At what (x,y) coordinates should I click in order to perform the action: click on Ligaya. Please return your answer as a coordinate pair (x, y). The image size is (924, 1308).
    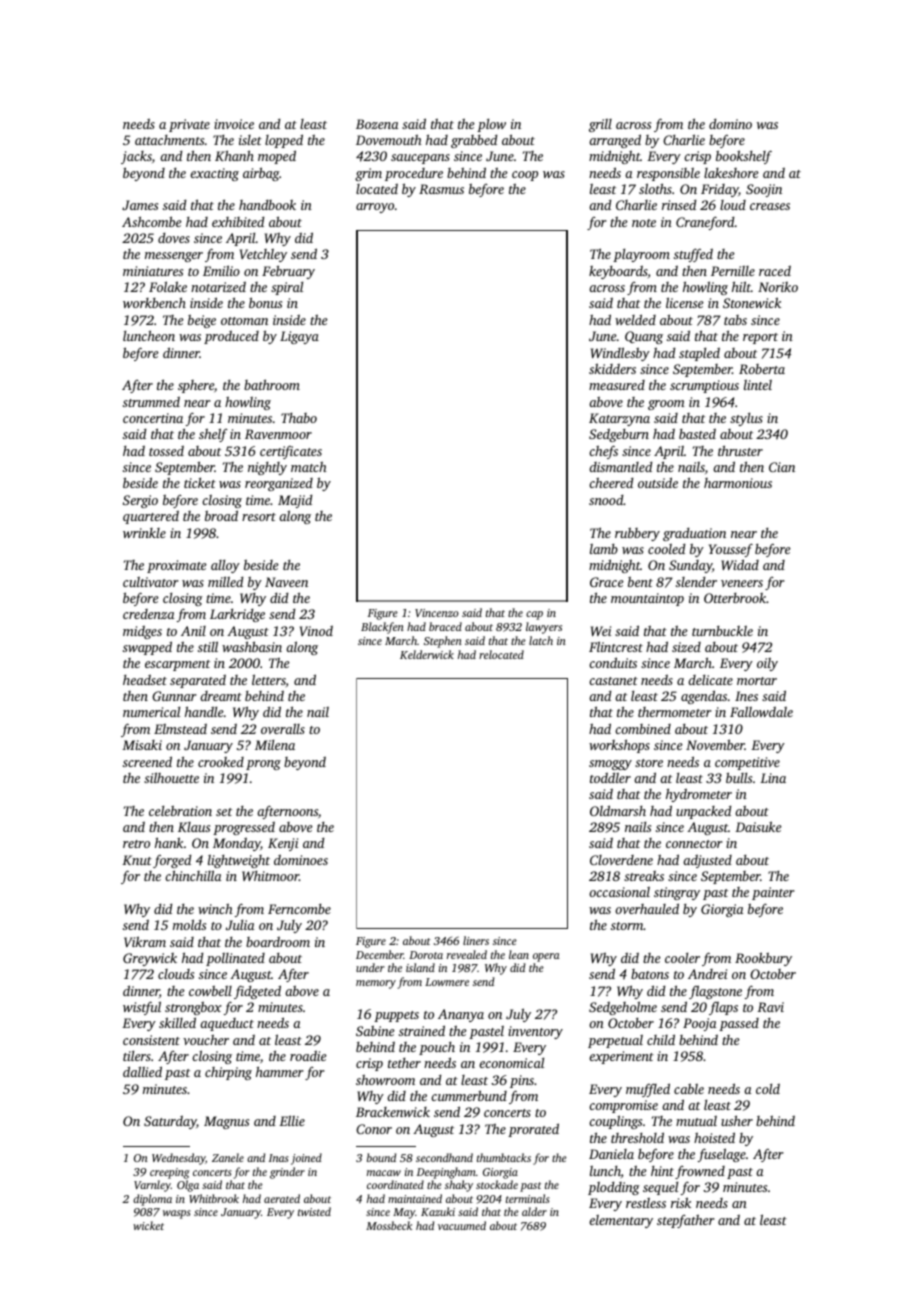
    Looking at the image, I should click on (299, 337).
